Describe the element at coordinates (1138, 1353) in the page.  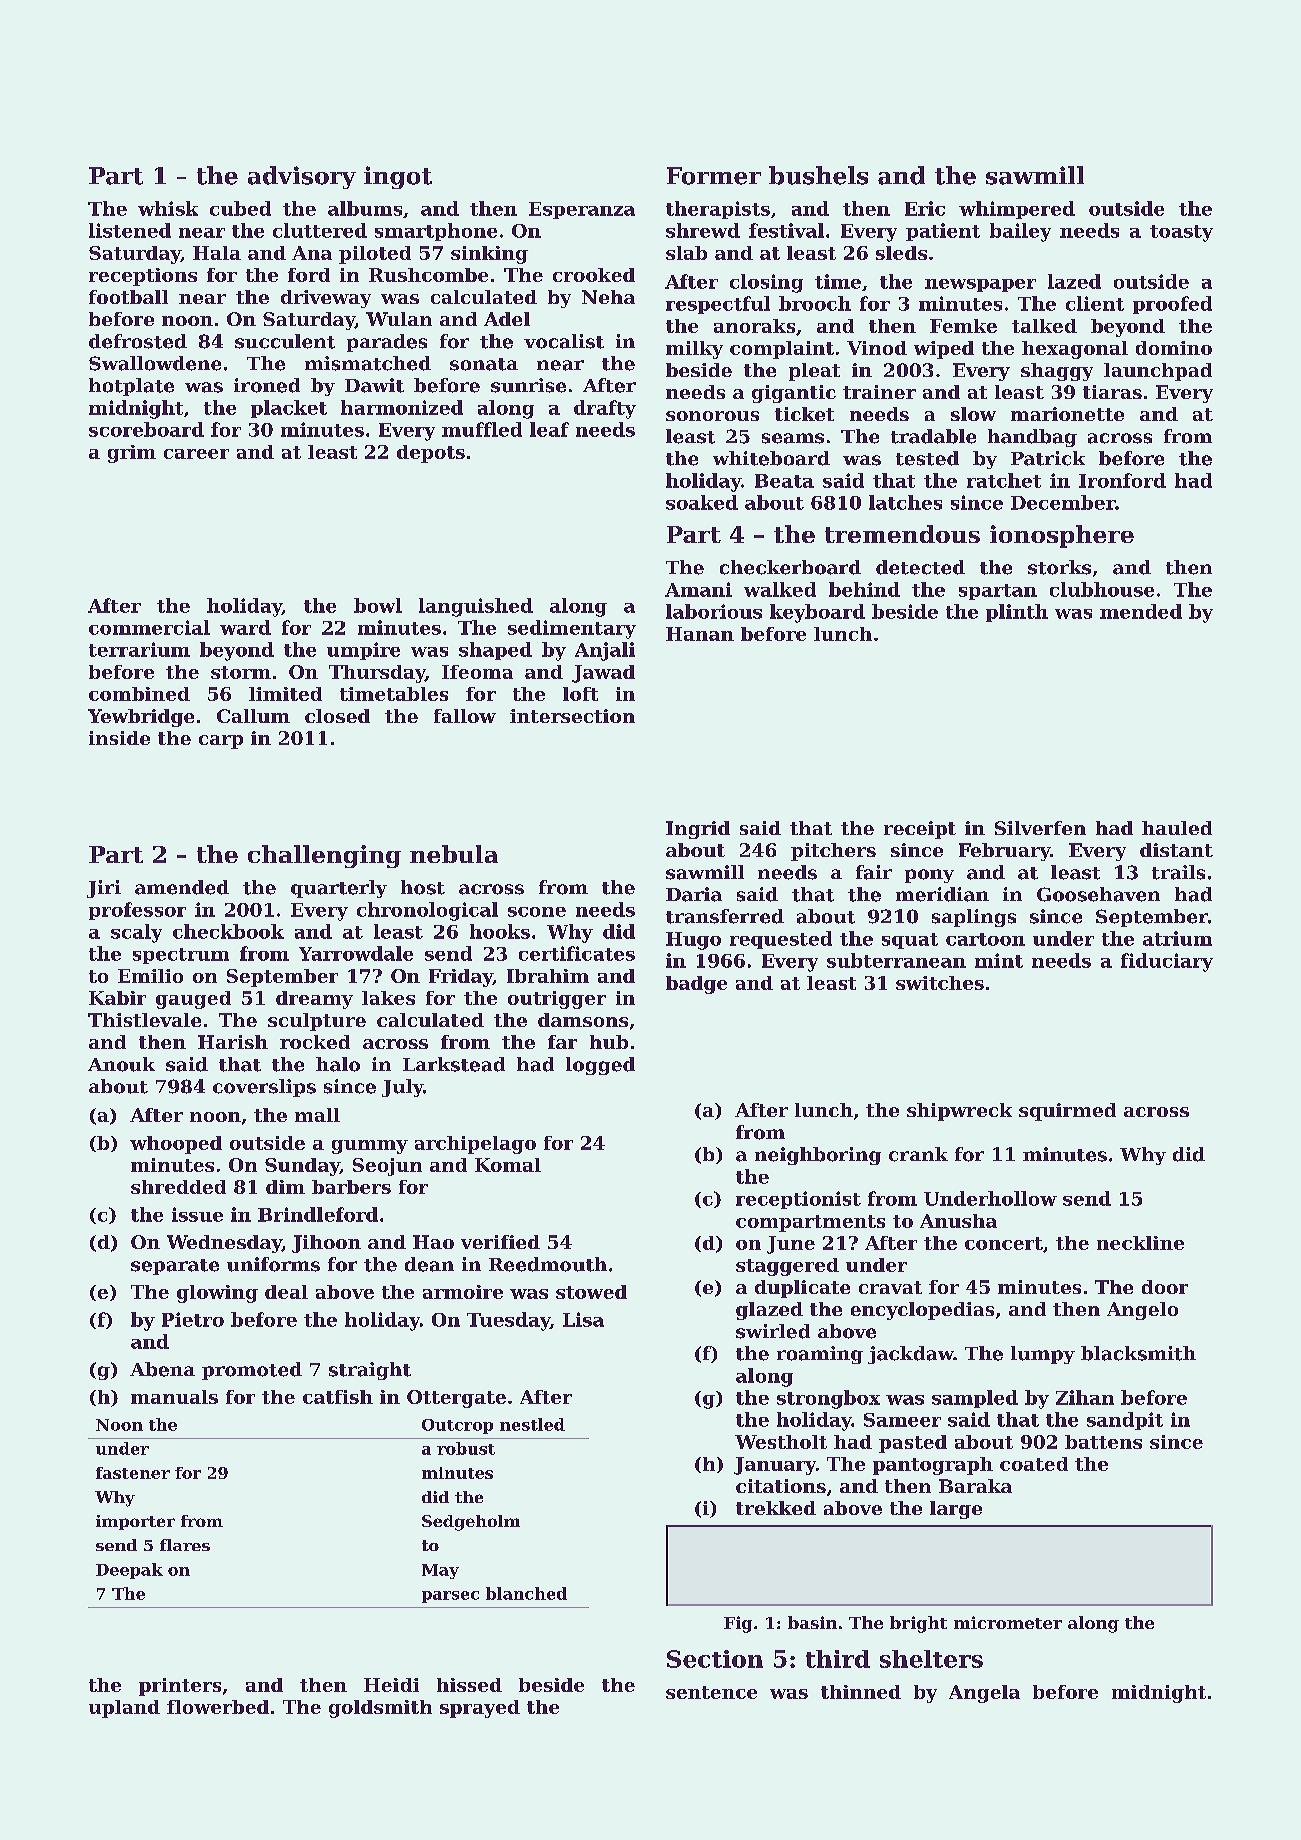
I see `blacksmith` at that location.
